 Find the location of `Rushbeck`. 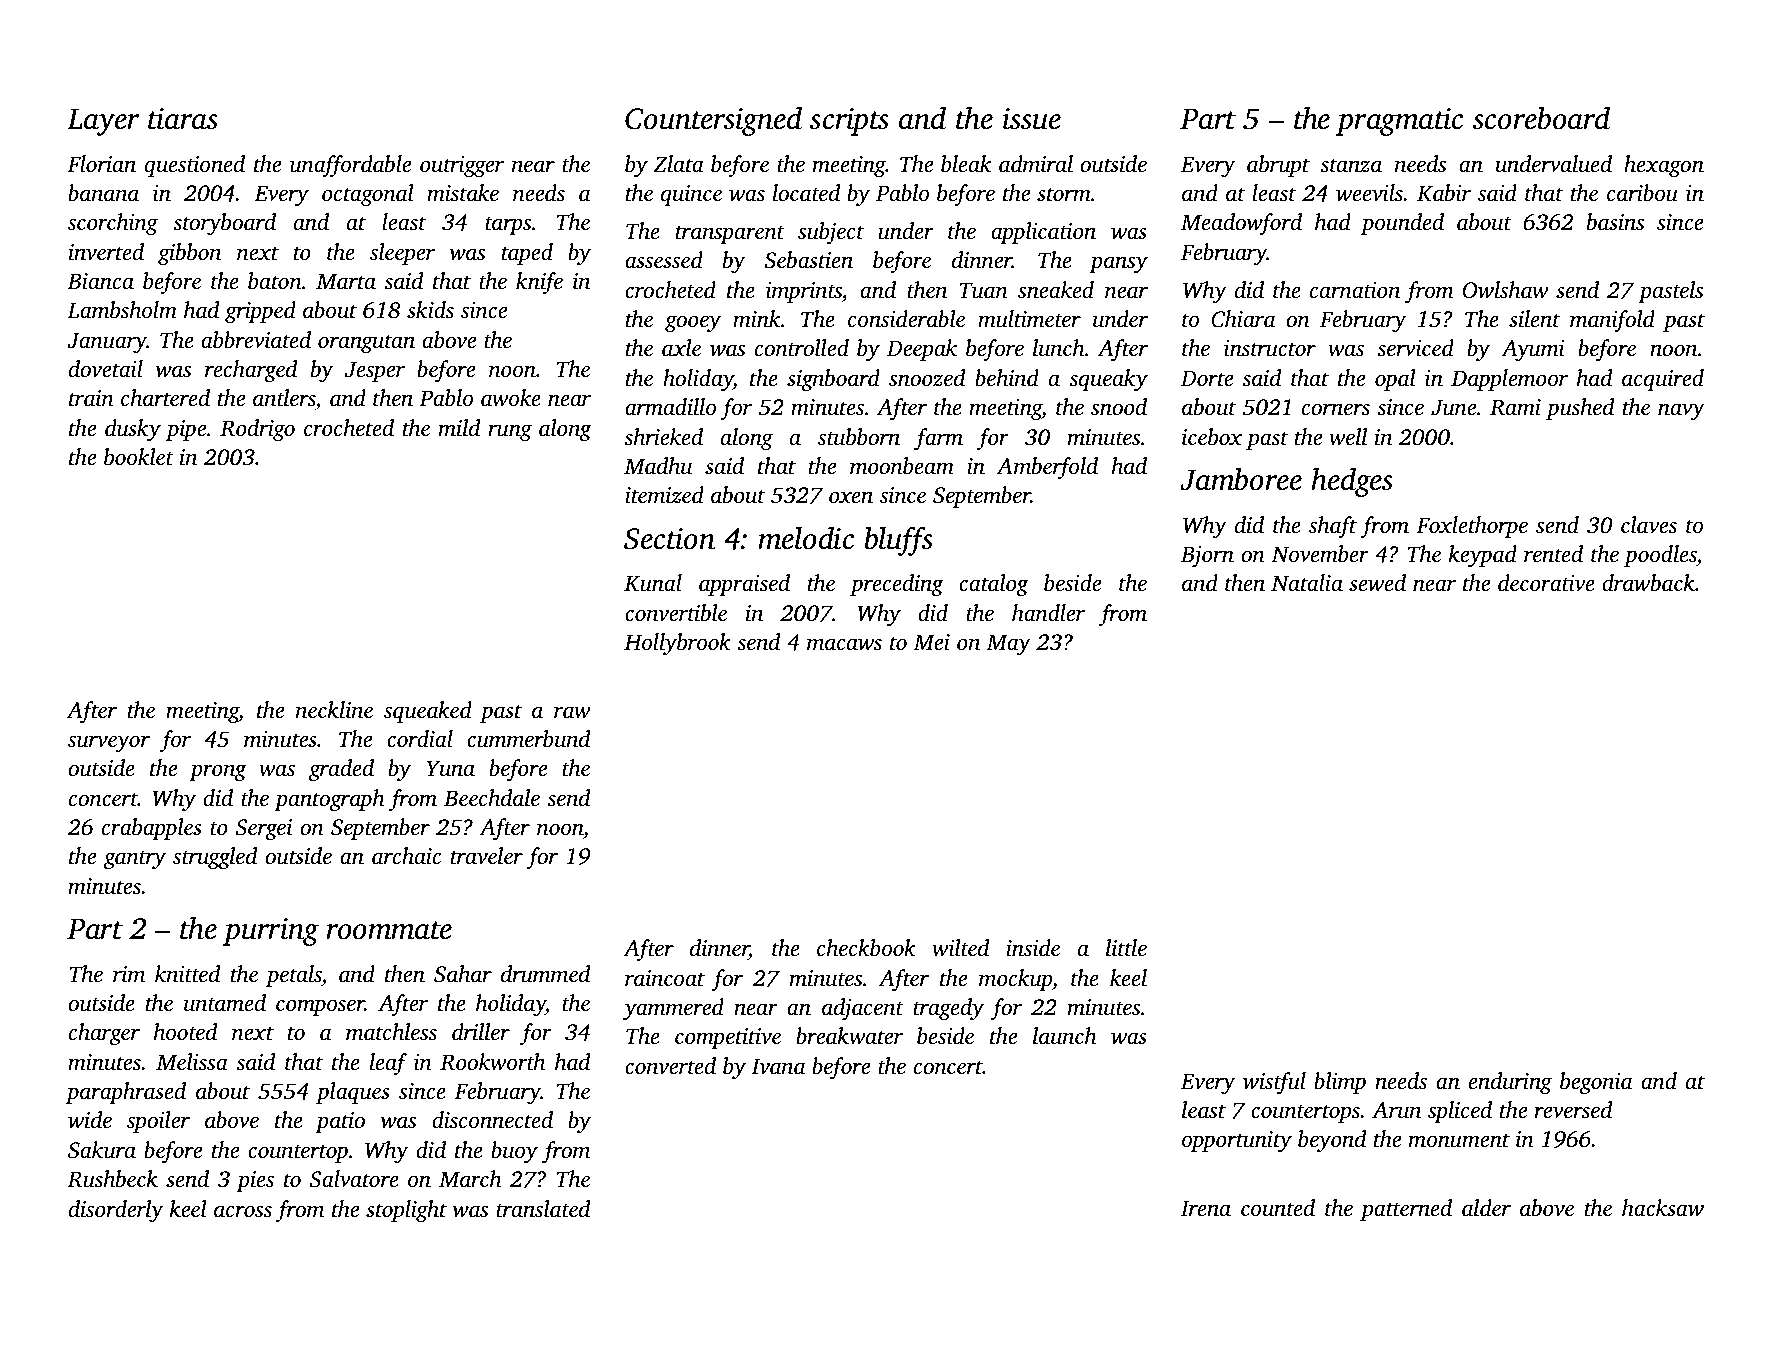

Rushbeck is located at coordinates (112, 1179).
